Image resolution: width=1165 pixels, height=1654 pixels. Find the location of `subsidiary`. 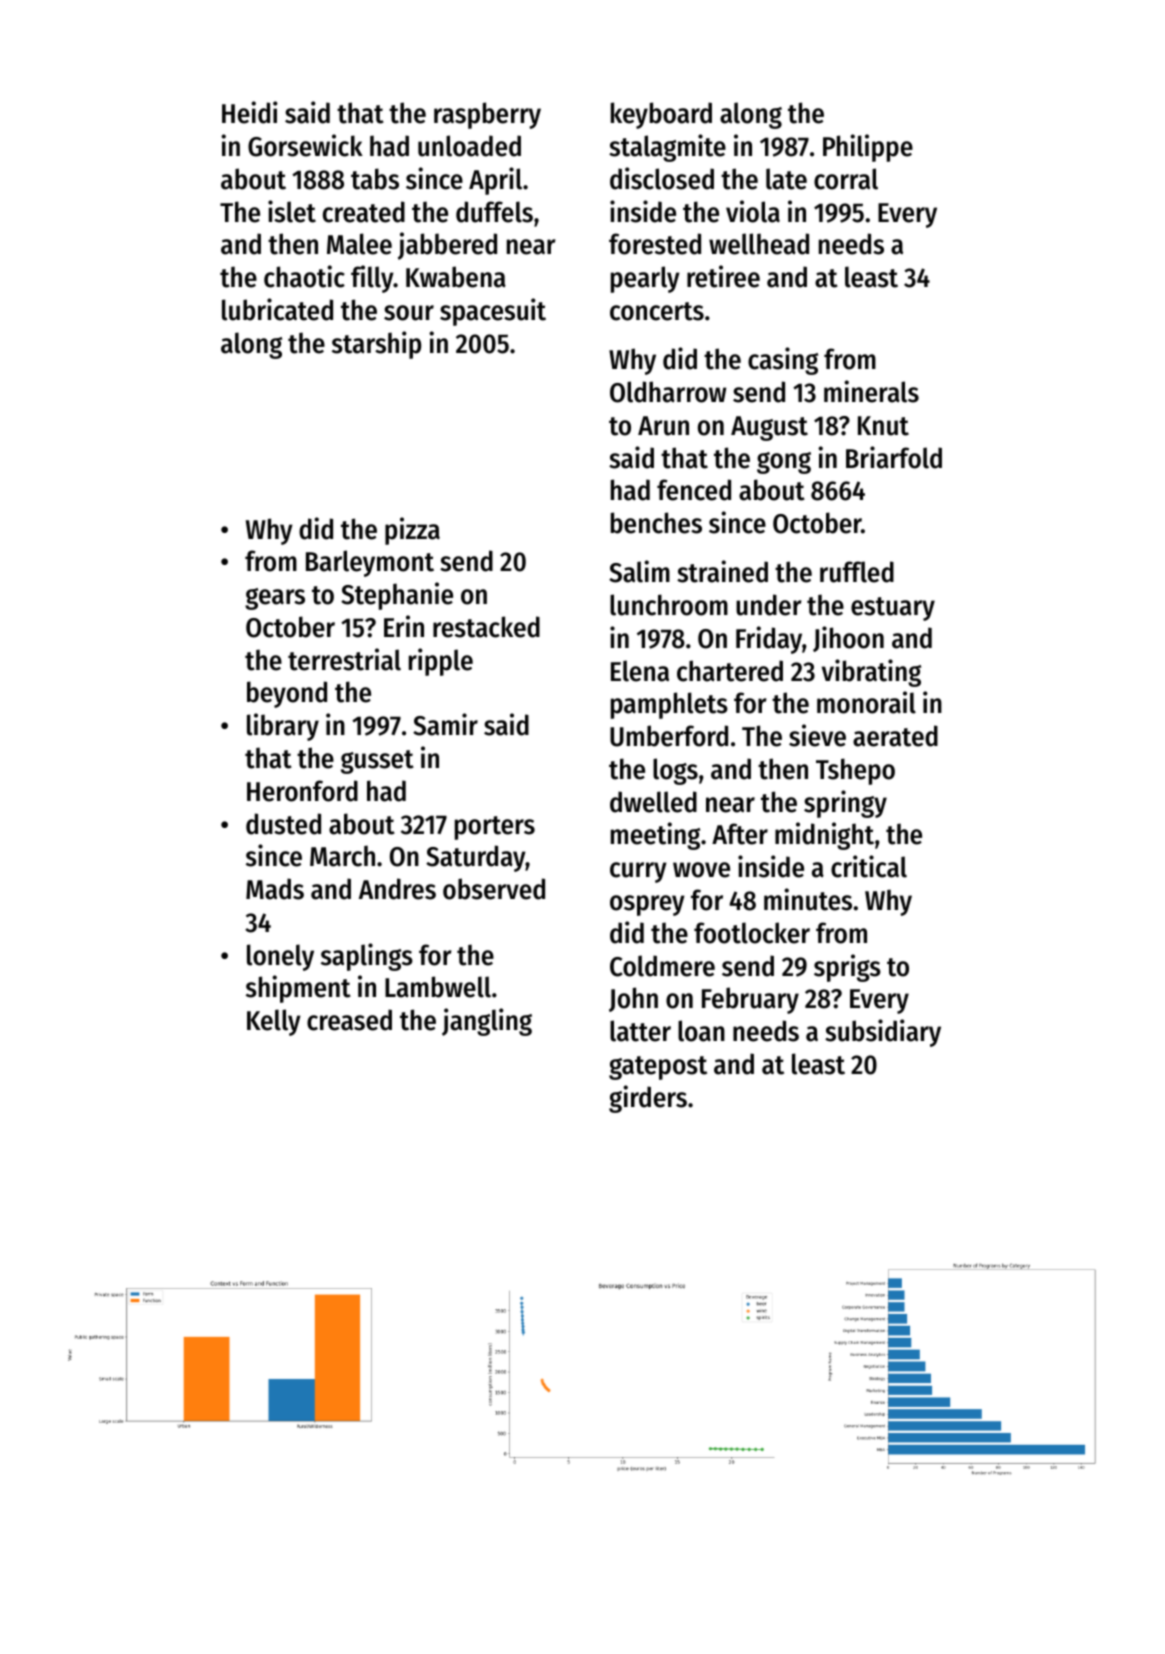

subsidiary is located at coordinates (883, 1033).
